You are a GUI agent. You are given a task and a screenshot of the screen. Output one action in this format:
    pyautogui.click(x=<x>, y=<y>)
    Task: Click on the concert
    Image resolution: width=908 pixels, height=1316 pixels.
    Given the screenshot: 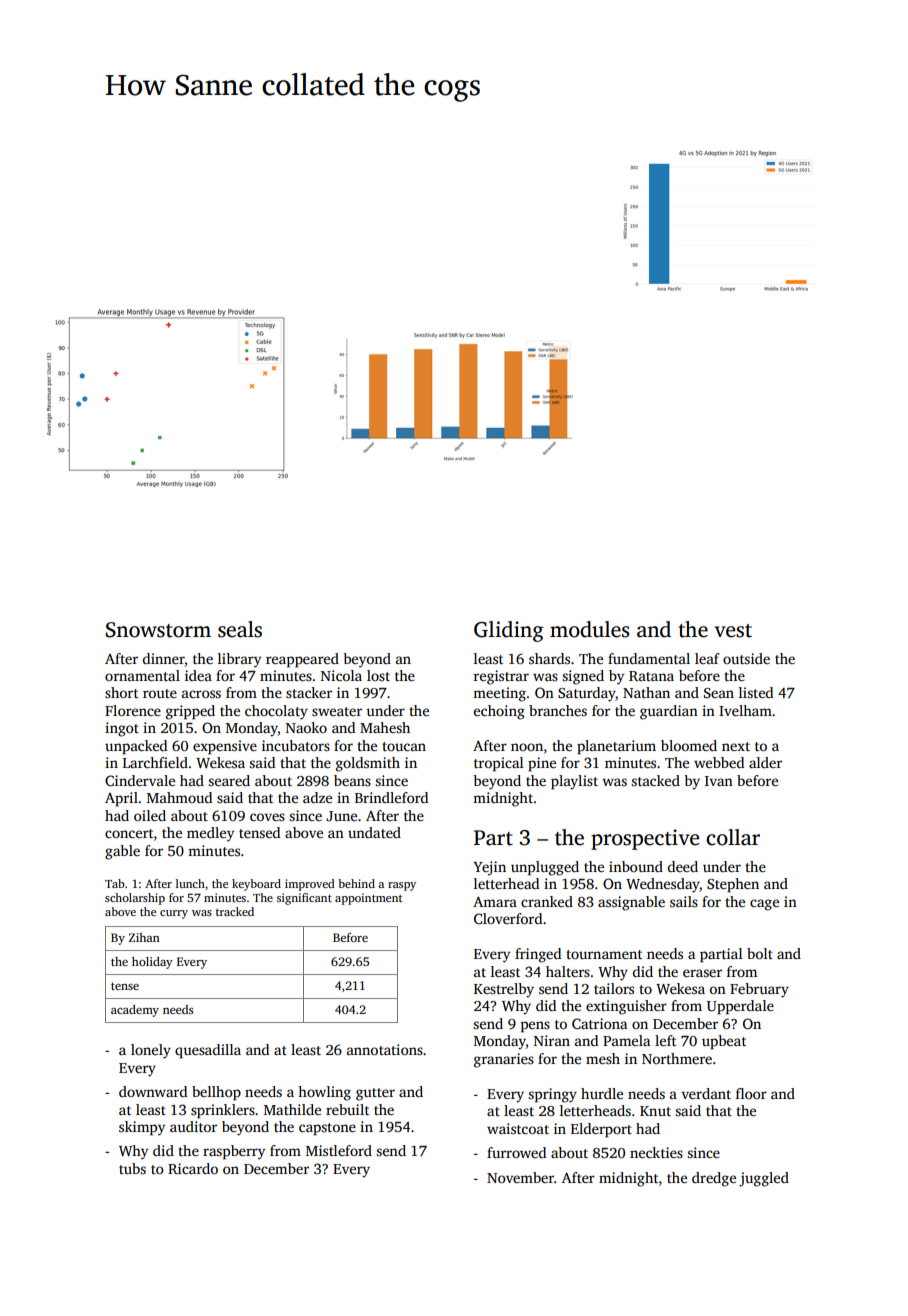 What is the action you would take?
    pyautogui.click(x=129, y=833)
